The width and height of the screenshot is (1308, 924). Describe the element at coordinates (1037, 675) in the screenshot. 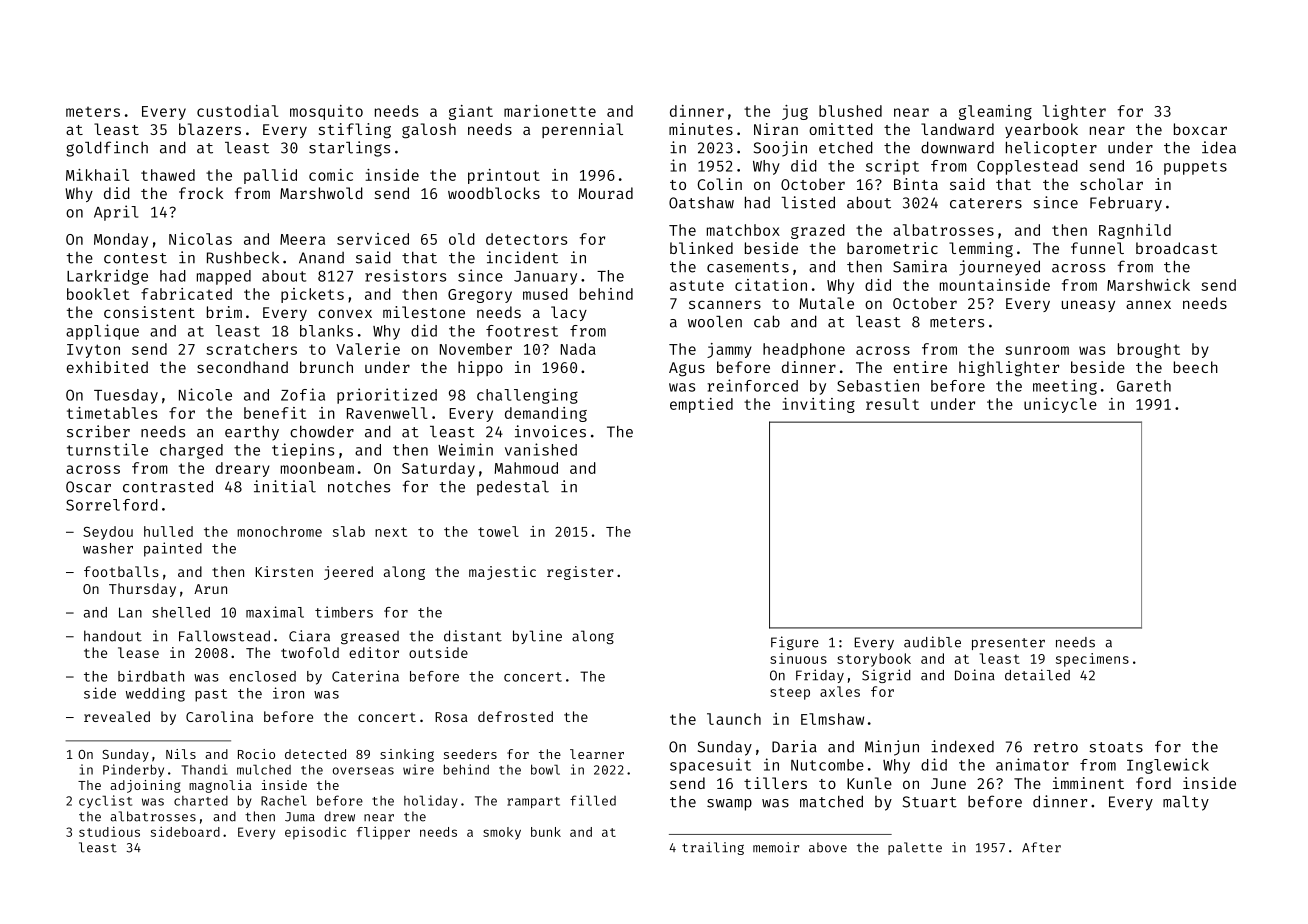

I see `detailed` at that location.
